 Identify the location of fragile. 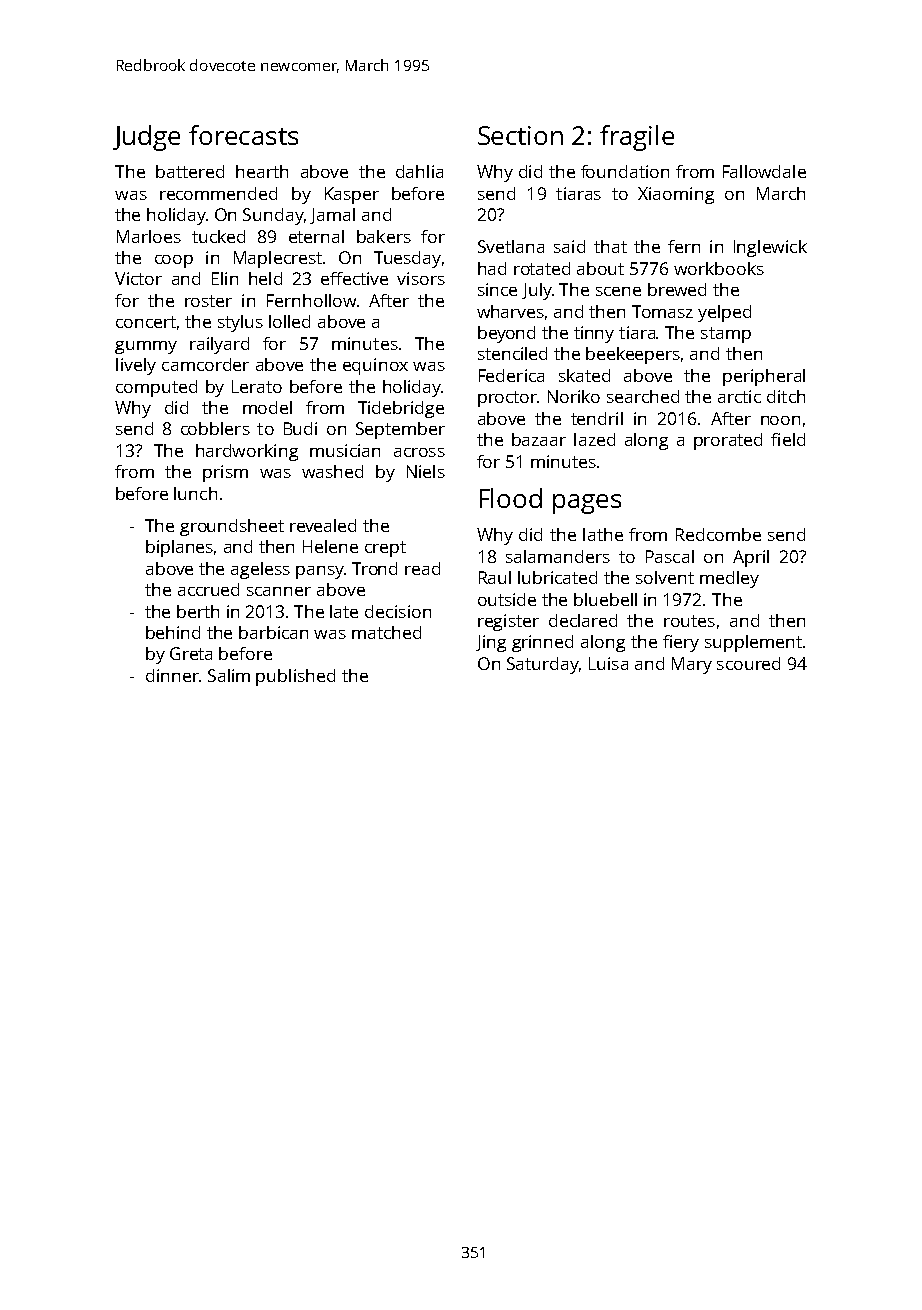
(637, 138).
